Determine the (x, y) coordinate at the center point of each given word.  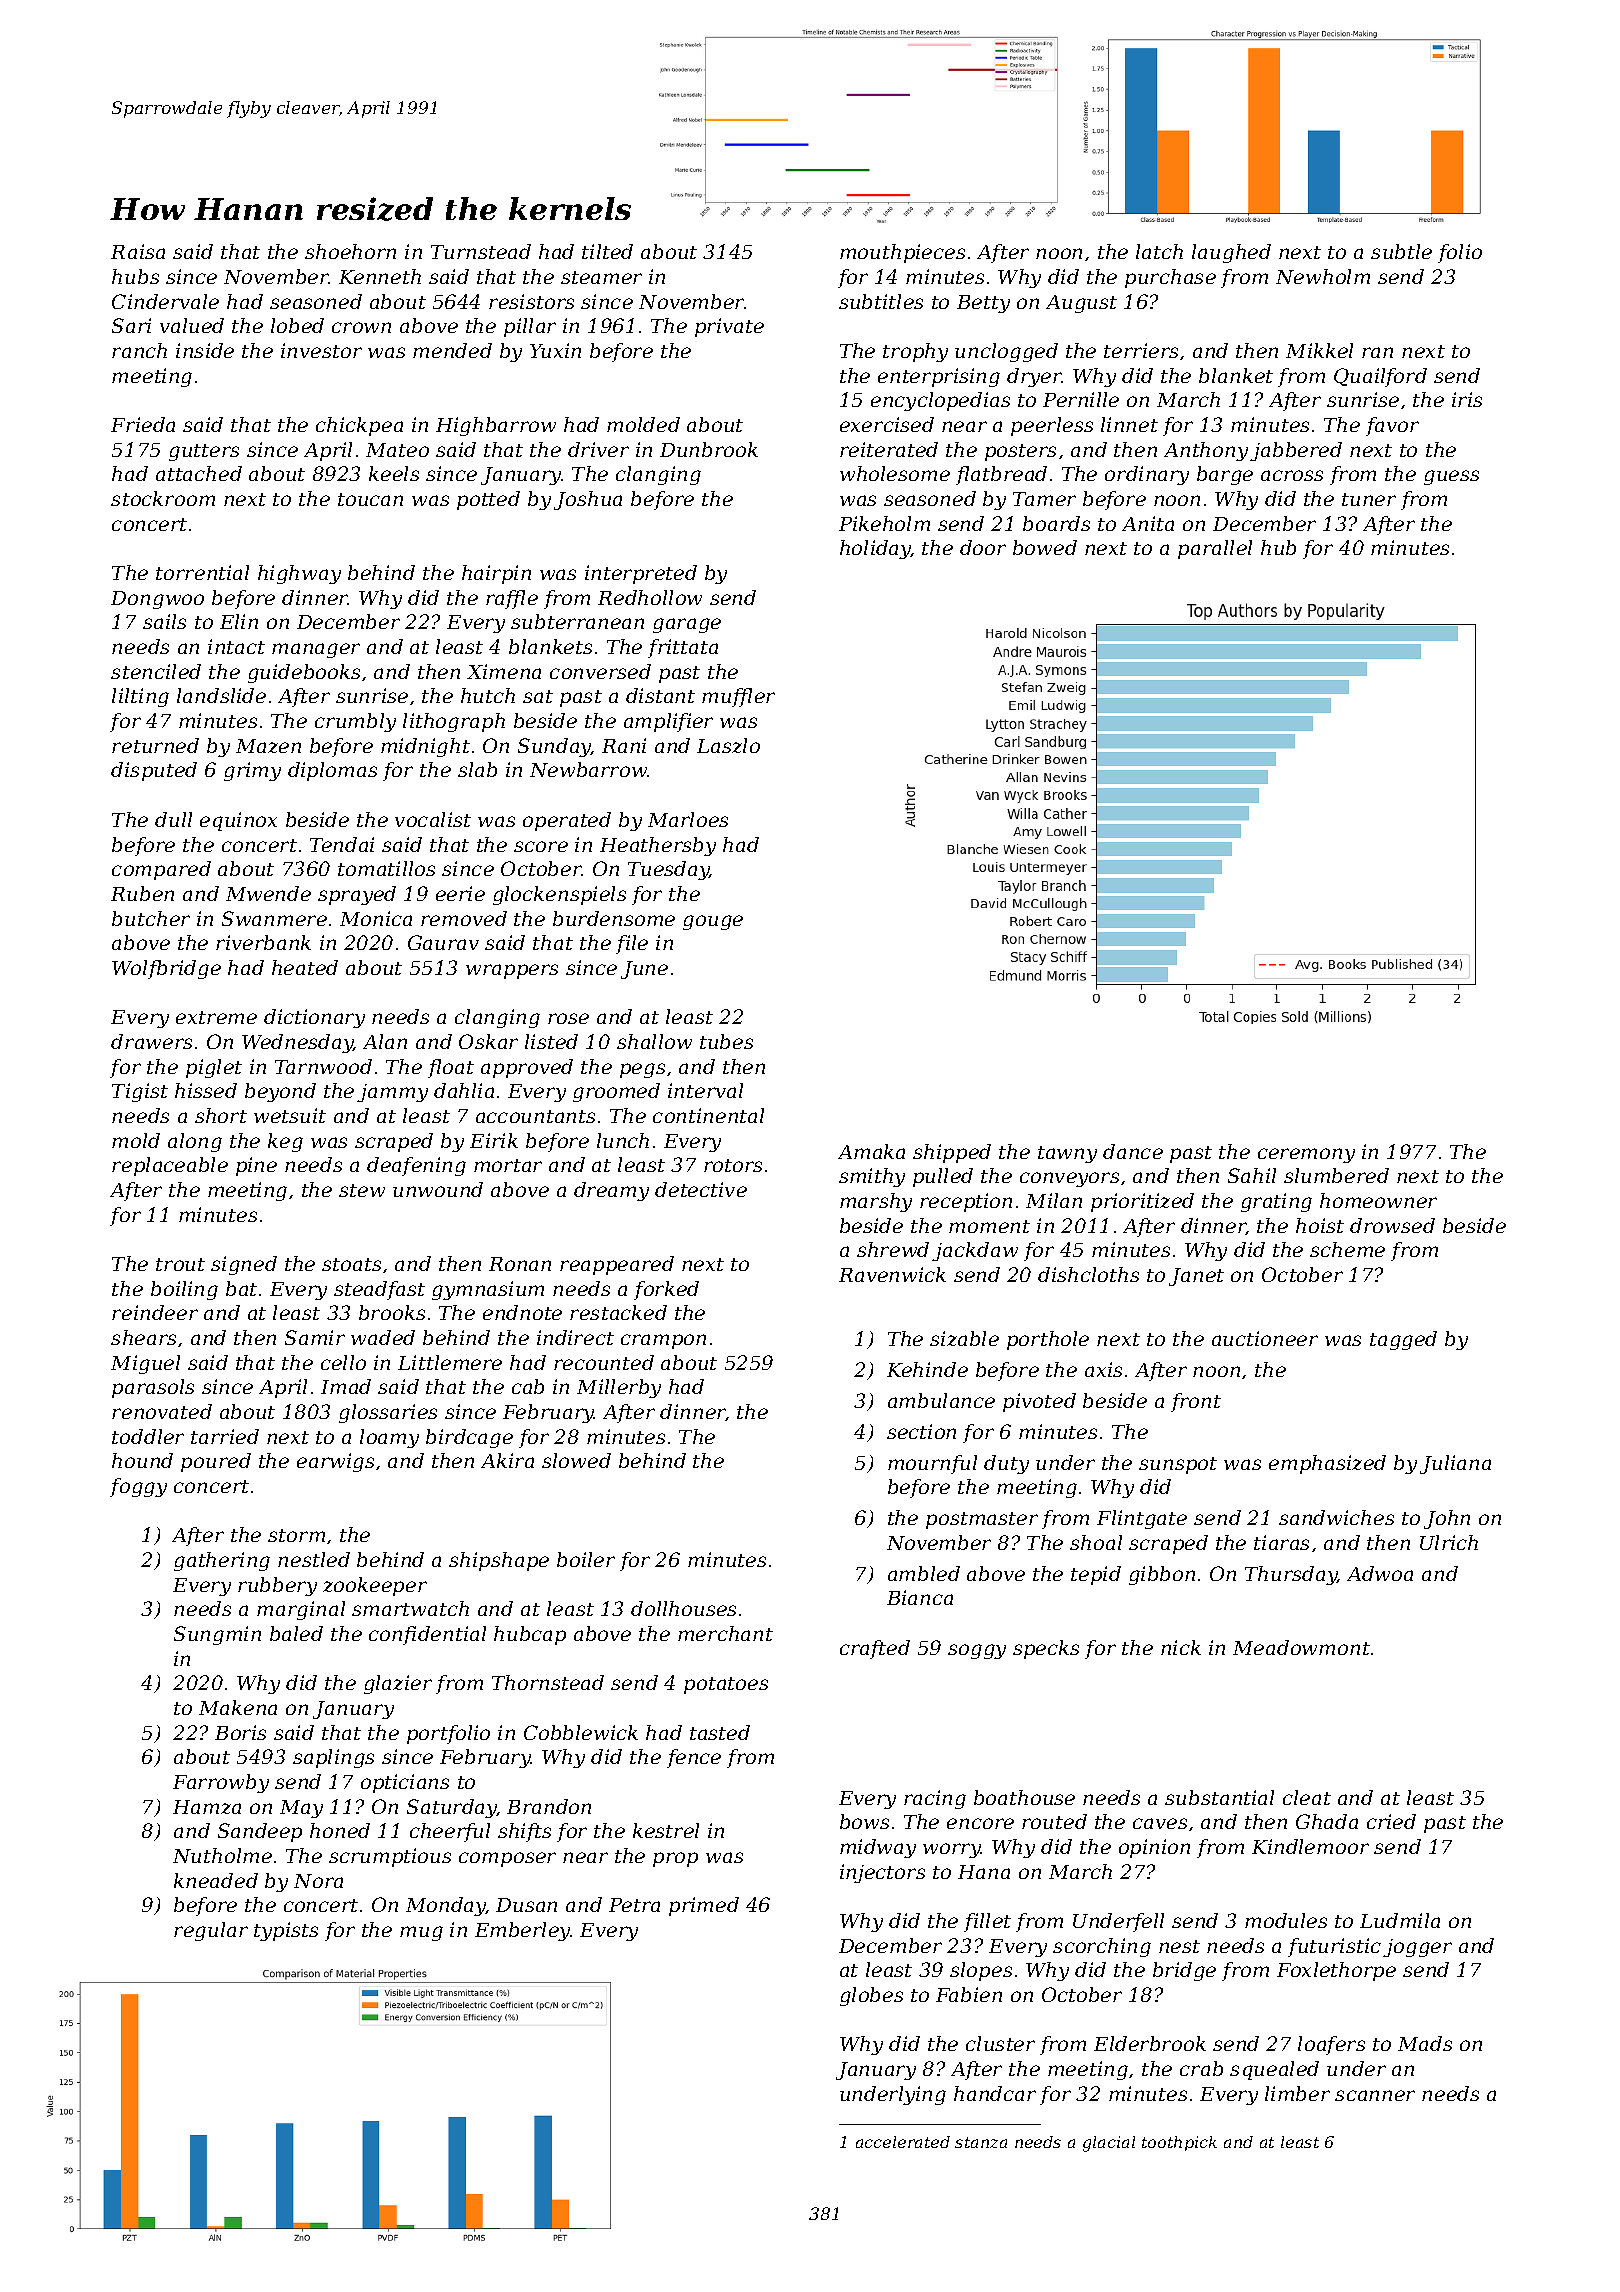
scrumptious (390, 1857)
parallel (1215, 549)
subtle (1401, 251)
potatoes (726, 1685)
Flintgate (1142, 1519)
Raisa (138, 251)
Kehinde (927, 1369)
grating (1276, 1202)
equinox (238, 821)
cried (1391, 1821)
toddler (148, 1436)
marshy (876, 1202)
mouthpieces (902, 253)
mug (421, 1933)
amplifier (668, 722)
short (221, 1115)
